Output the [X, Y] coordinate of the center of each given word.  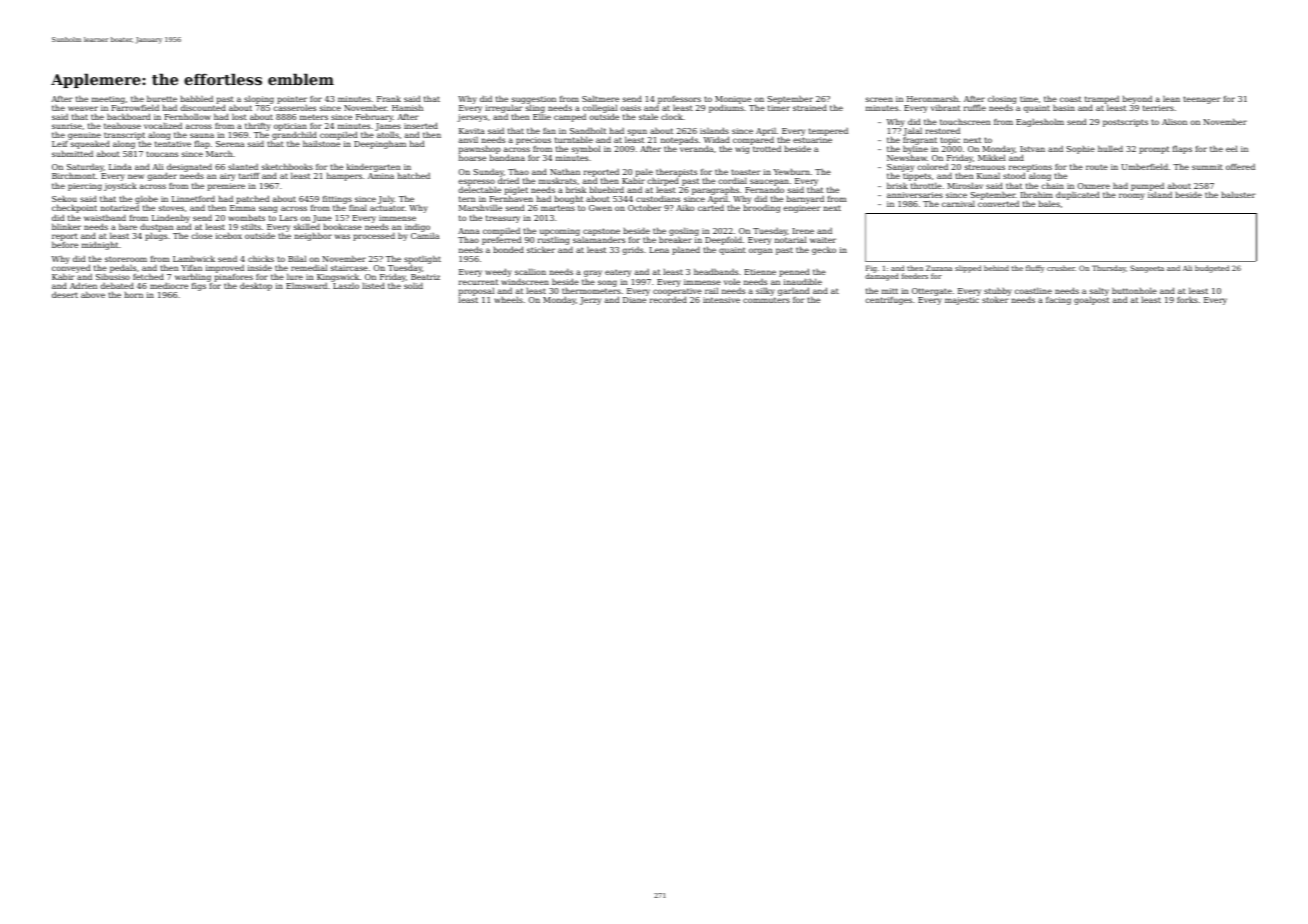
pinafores [233, 278]
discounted [203, 108]
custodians [658, 199]
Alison [1174, 121]
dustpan [157, 227]
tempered [828, 132]
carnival [958, 203]
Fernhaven [511, 199]
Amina [381, 176]
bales [1049, 203]
